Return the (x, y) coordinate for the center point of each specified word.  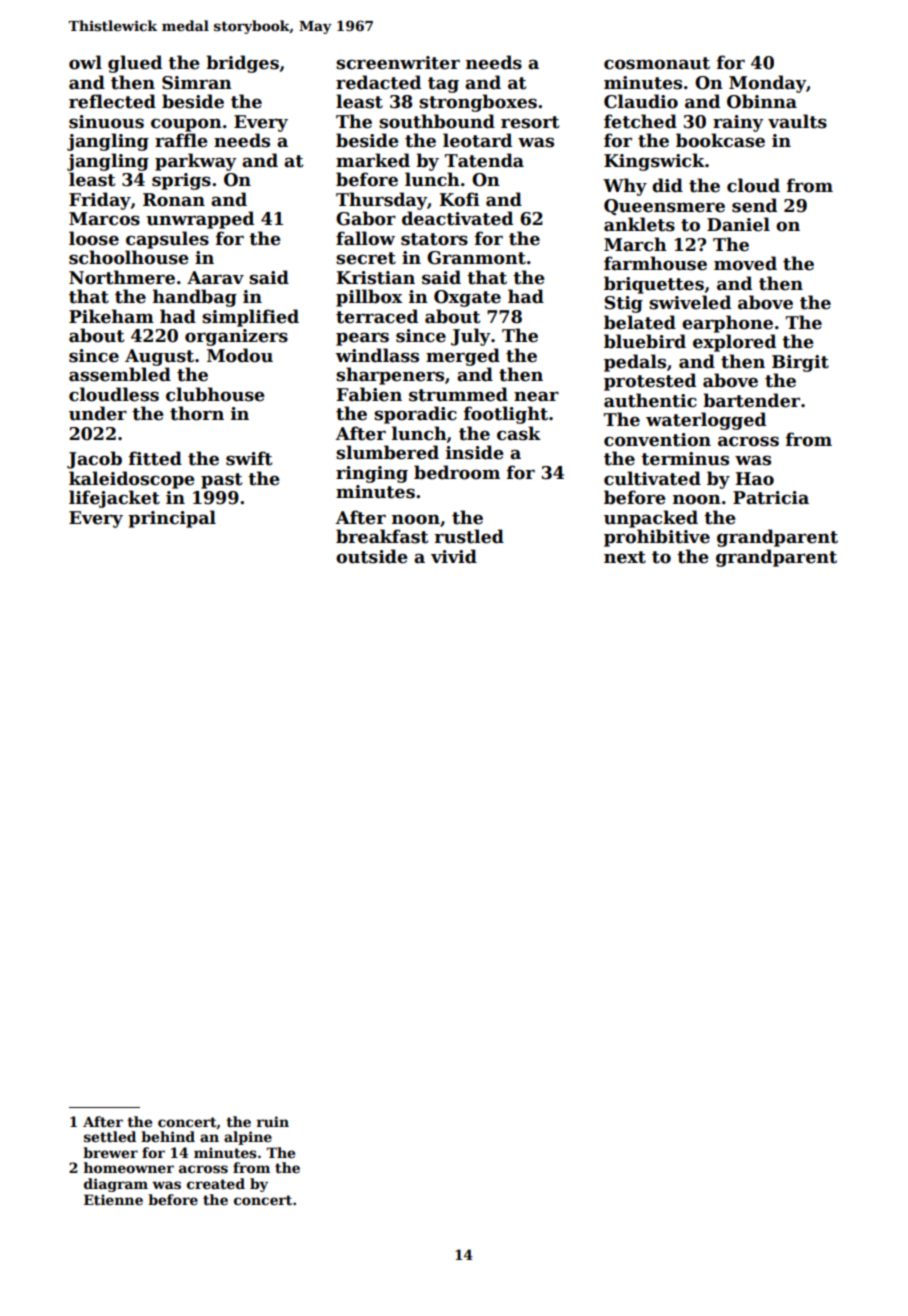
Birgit (800, 363)
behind (168, 1136)
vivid (454, 556)
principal (172, 519)
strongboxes (478, 103)
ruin (273, 1121)
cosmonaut (657, 63)
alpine (248, 1138)
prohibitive (657, 538)
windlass (377, 355)
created (216, 1183)
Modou (240, 355)
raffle (181, 140)
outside (372, 556)
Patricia (771, 498)
